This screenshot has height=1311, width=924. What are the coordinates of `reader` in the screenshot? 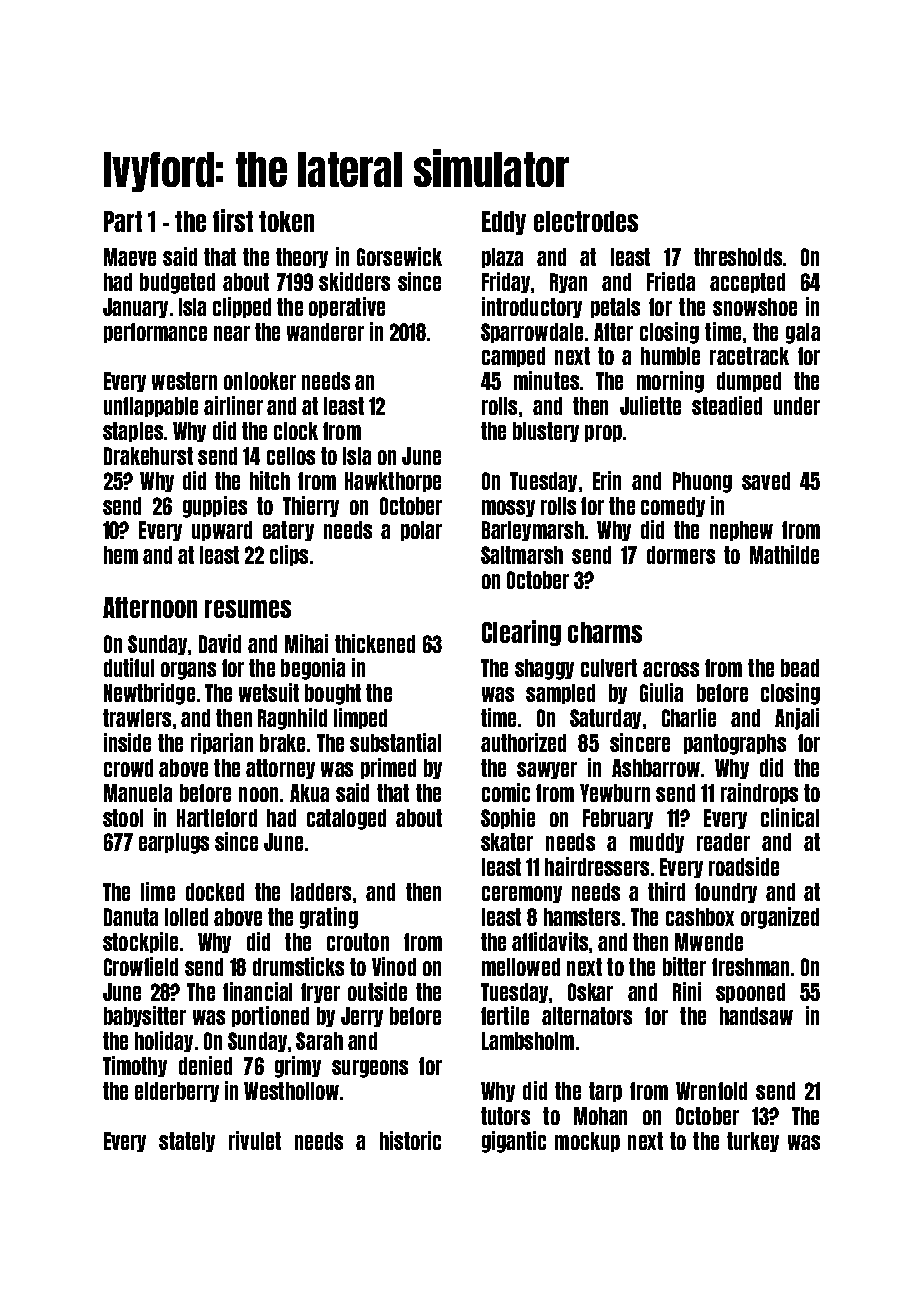 It's located at (723, 842).
